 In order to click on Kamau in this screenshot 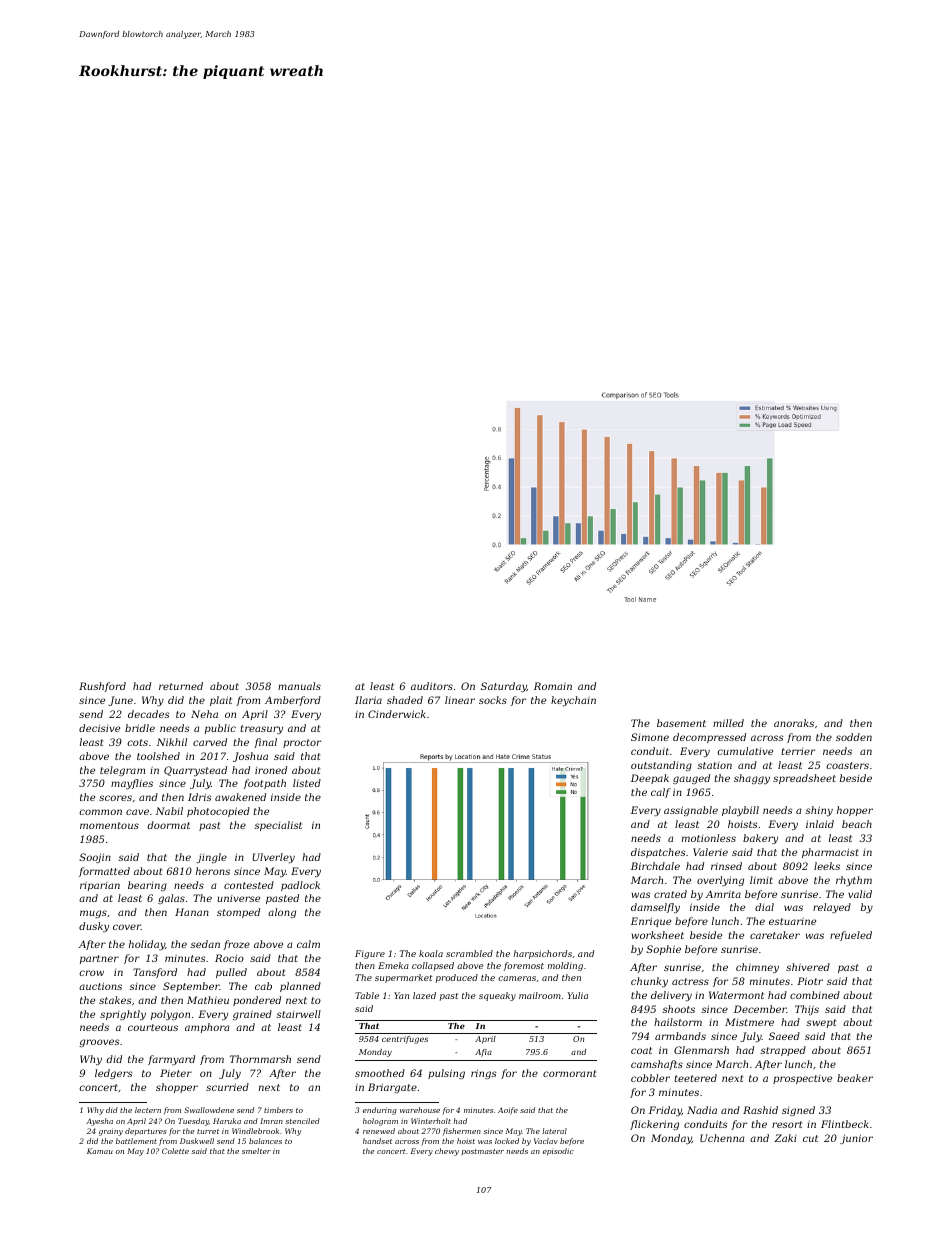, I will do `click(100, 1151)`.
